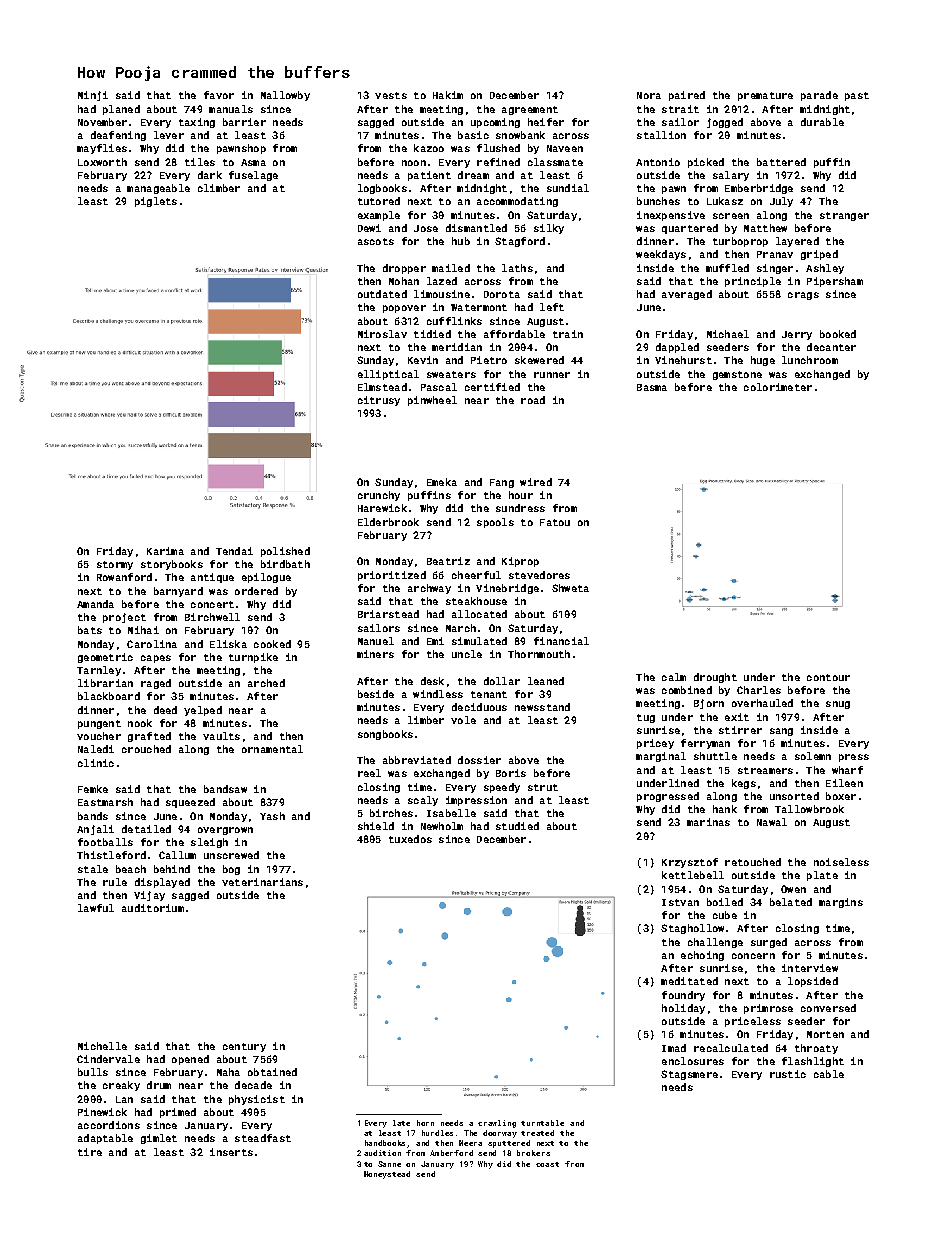 The image size is (952, 1233). I want to click on vests, so click(391, 95).
